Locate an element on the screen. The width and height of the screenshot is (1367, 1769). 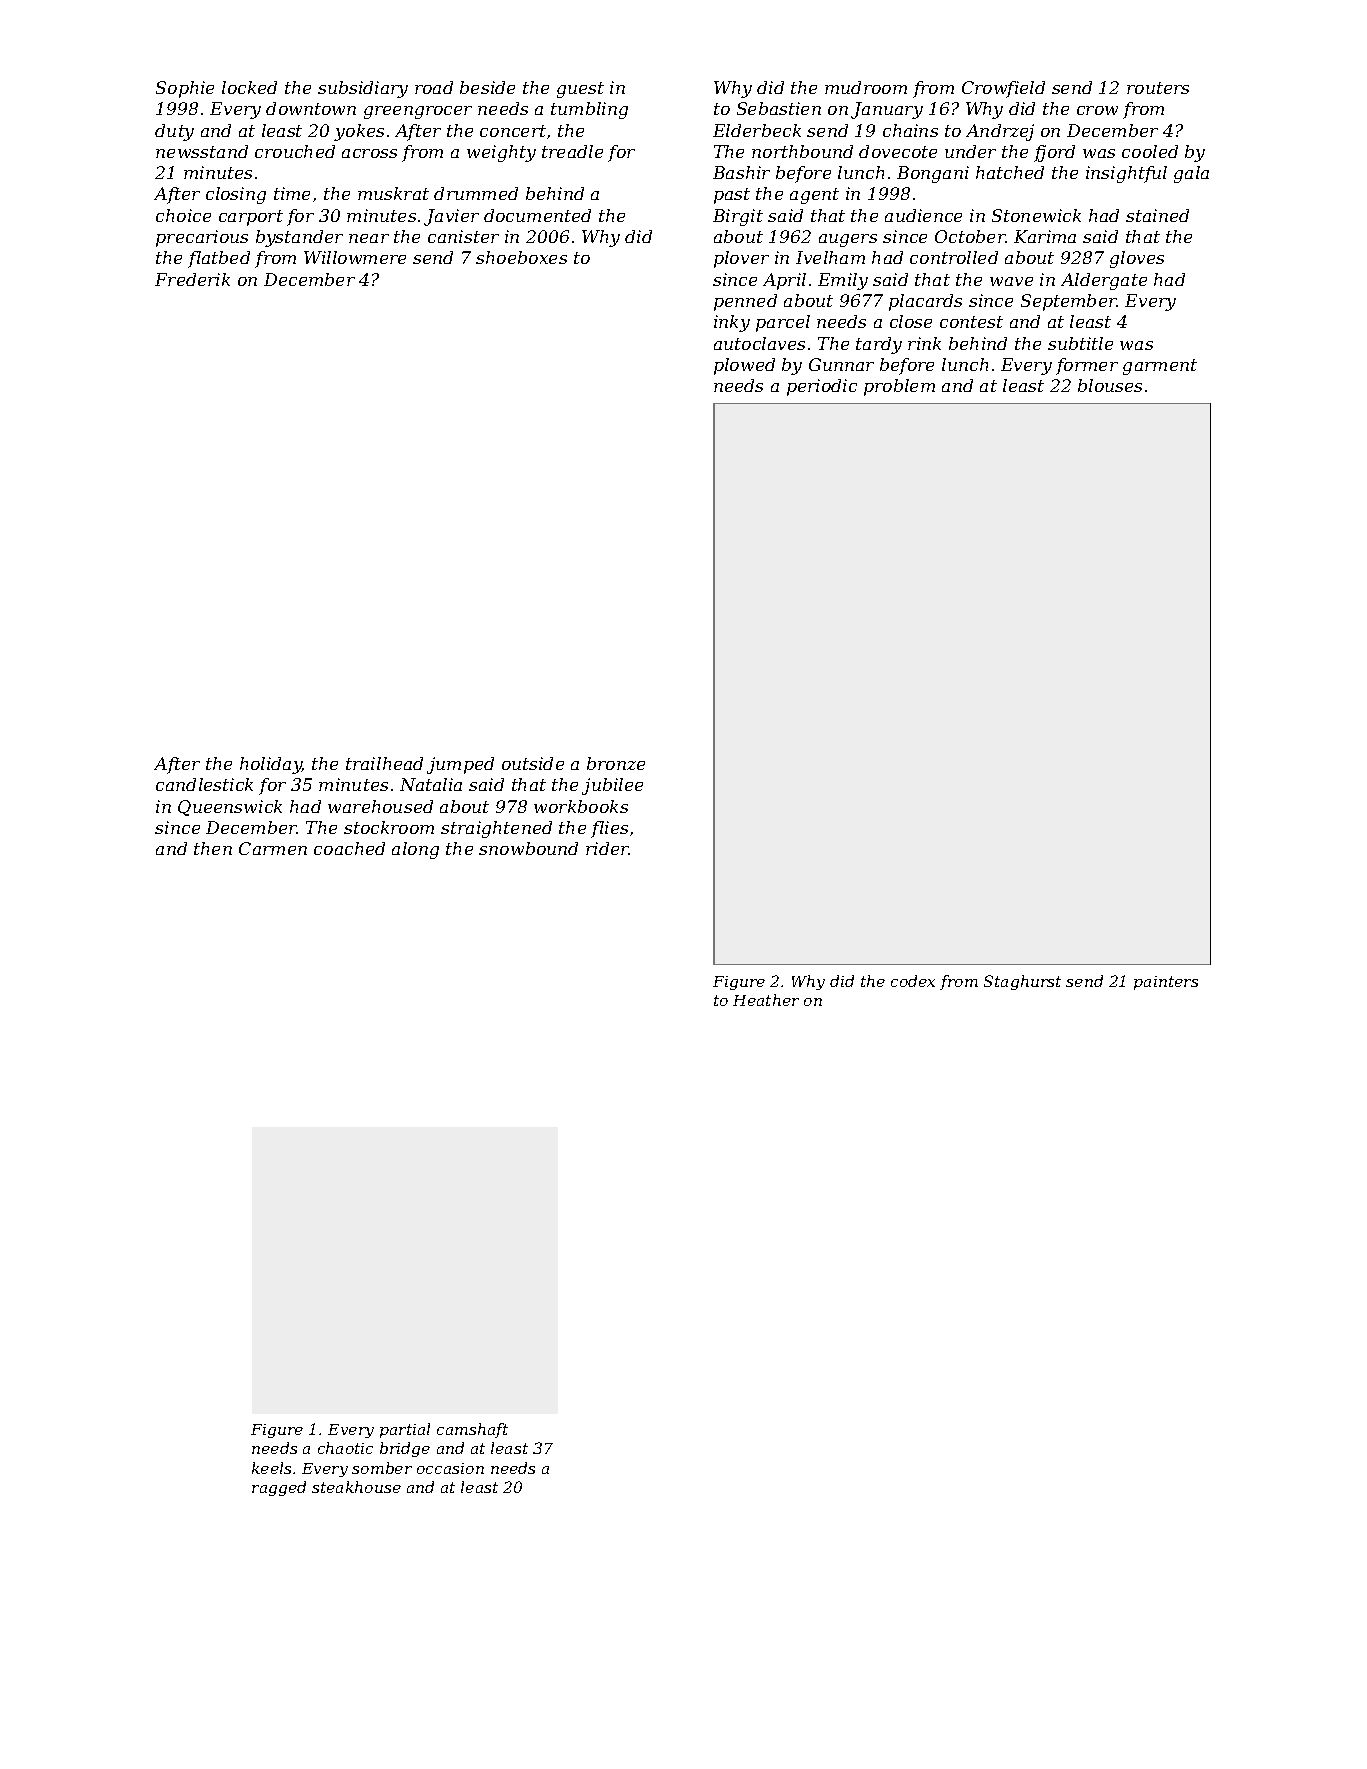
keels is located at coordinates (271, 1468).
